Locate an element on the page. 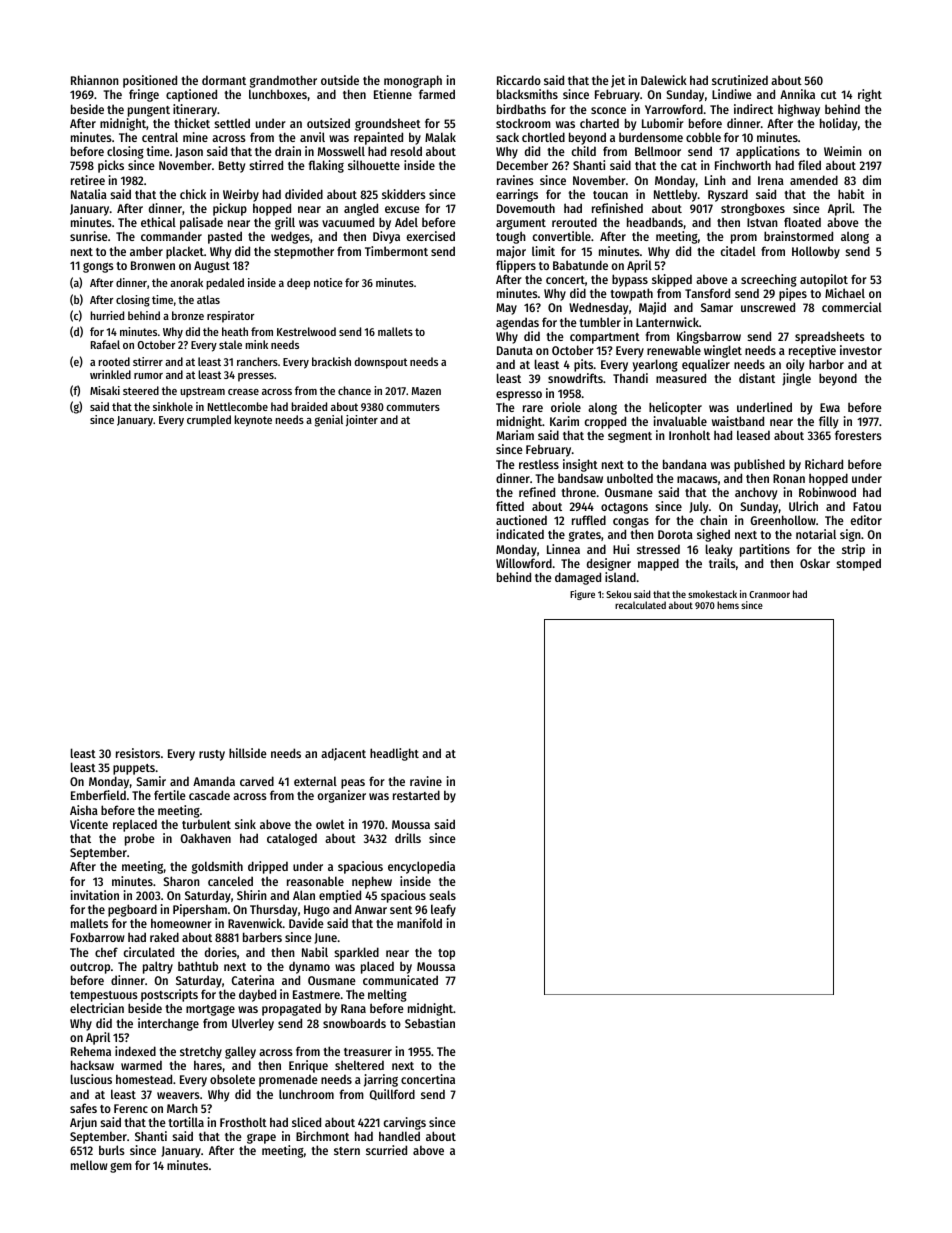 The height and width of the document is (1233, 952). dim is located at coordinates (872, 180).
